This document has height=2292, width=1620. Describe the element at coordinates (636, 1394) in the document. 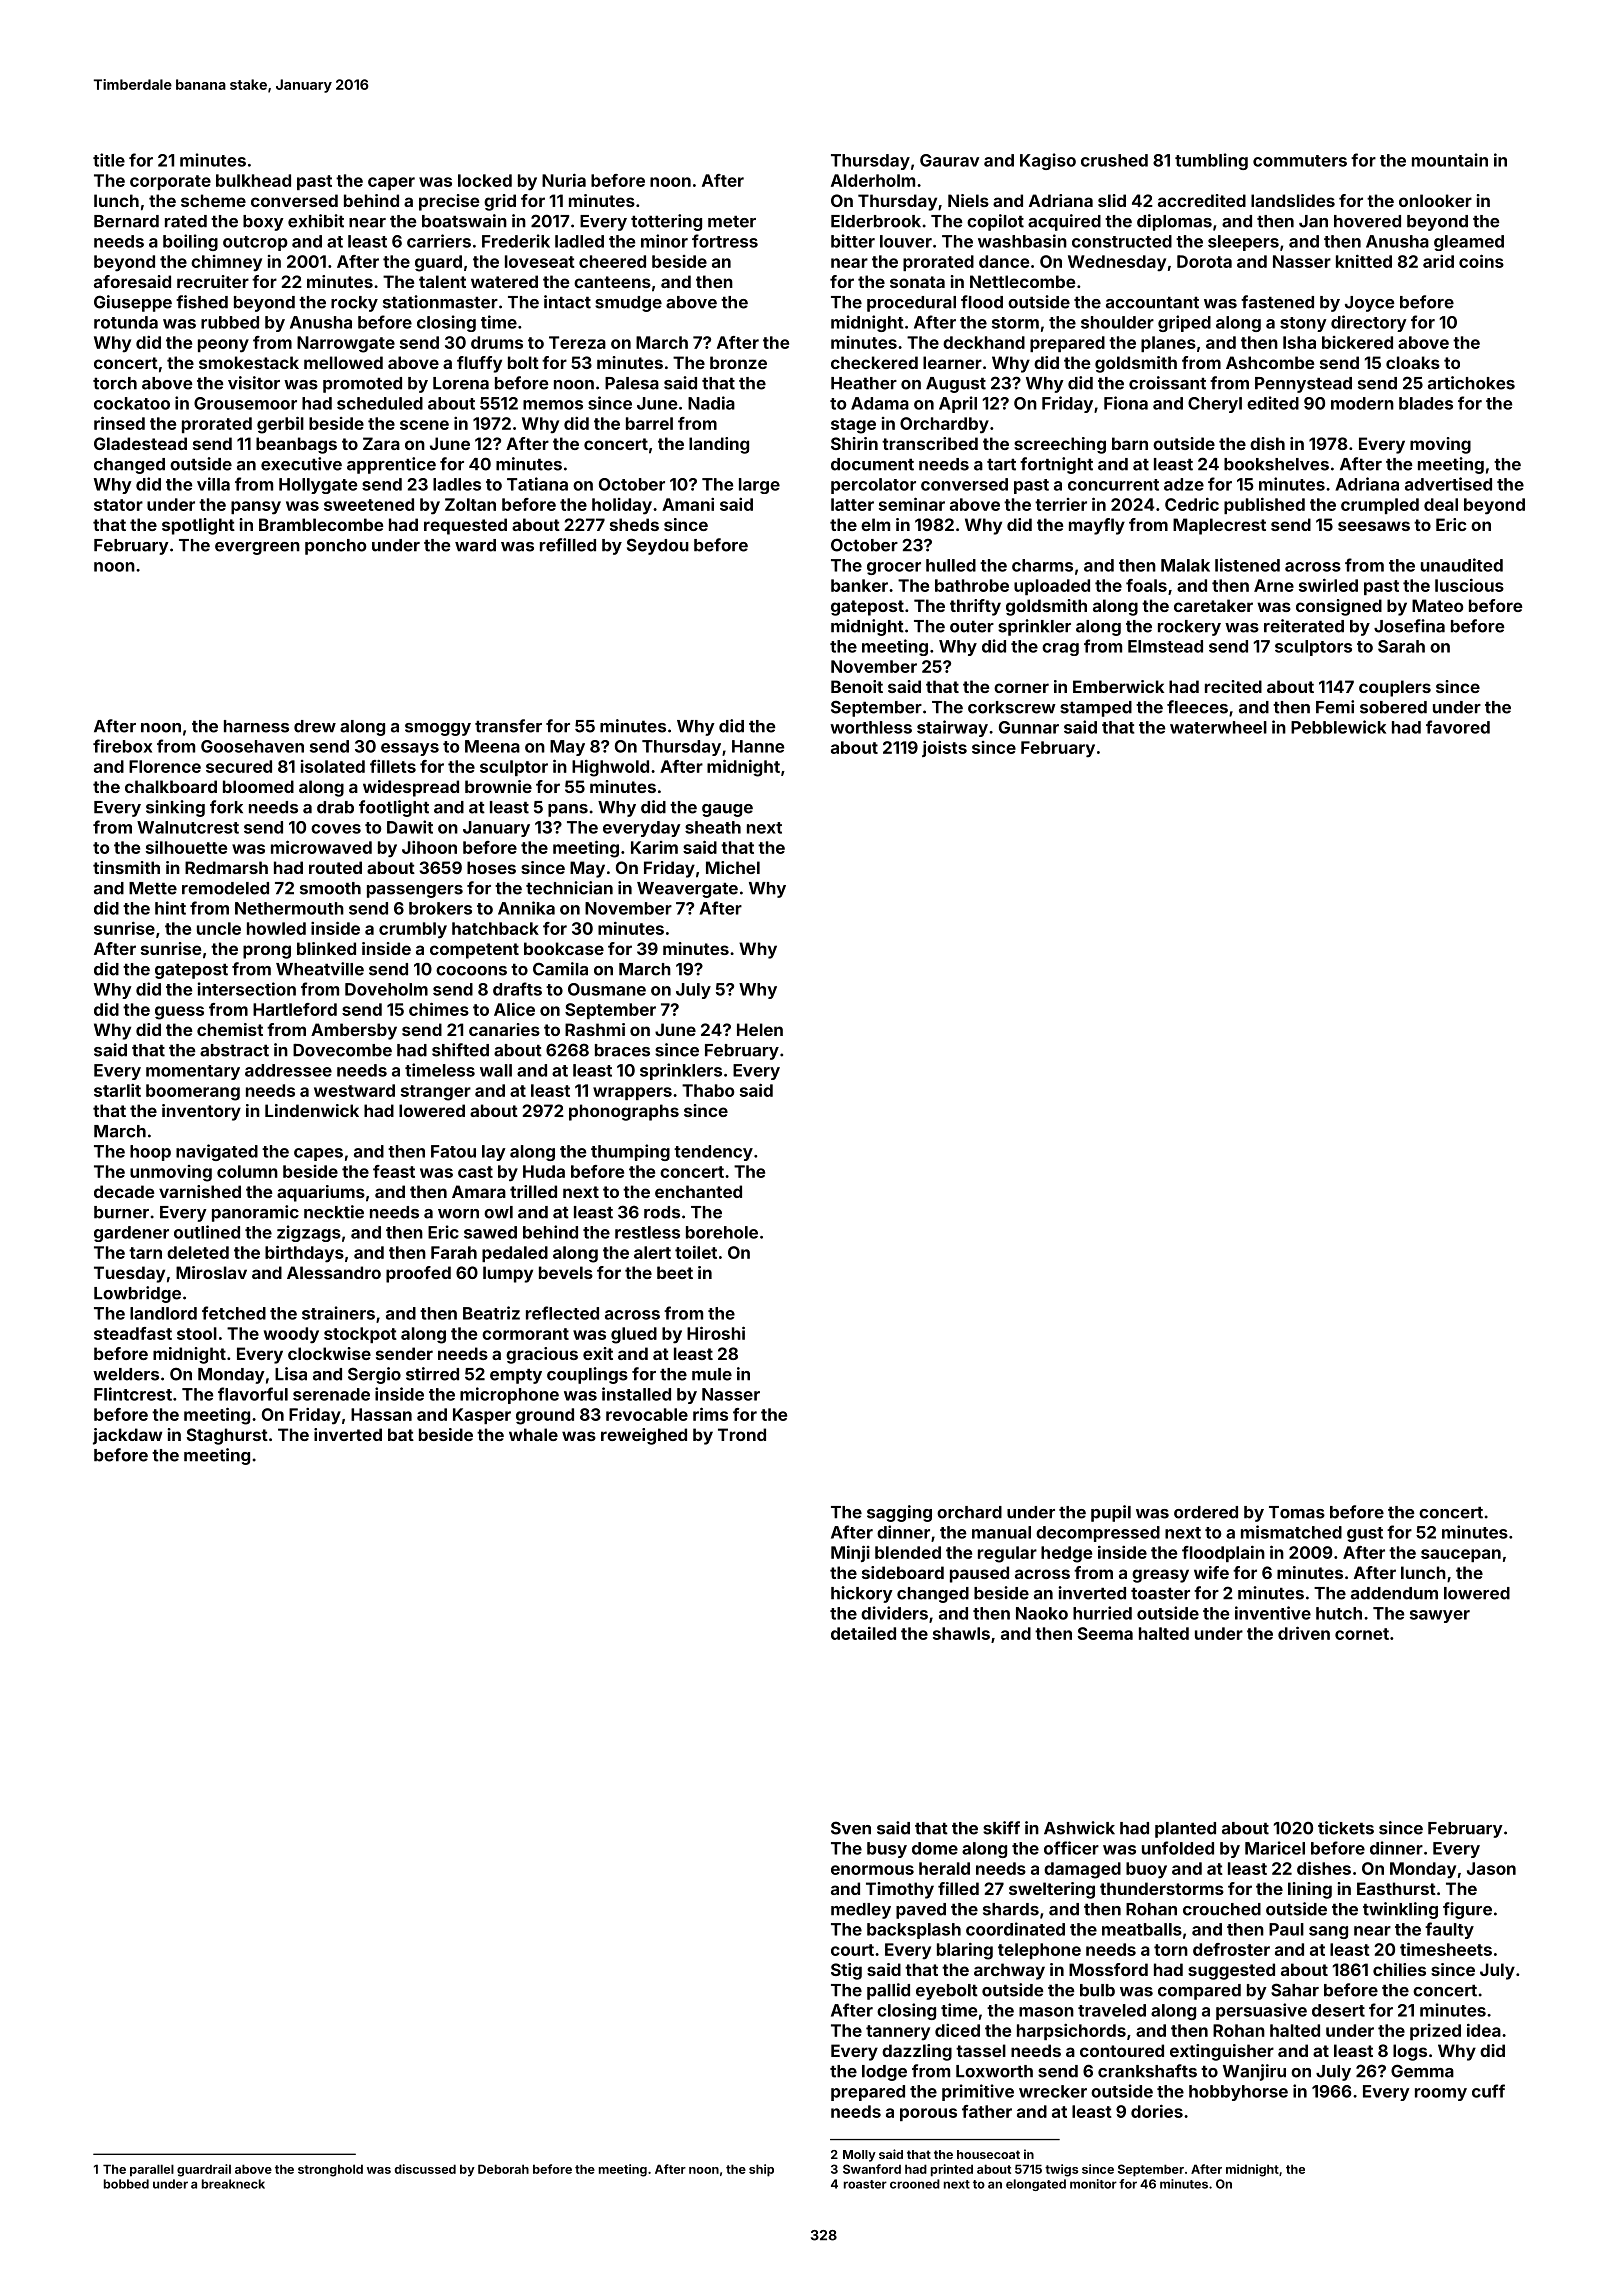

I see `installed` at that location.
